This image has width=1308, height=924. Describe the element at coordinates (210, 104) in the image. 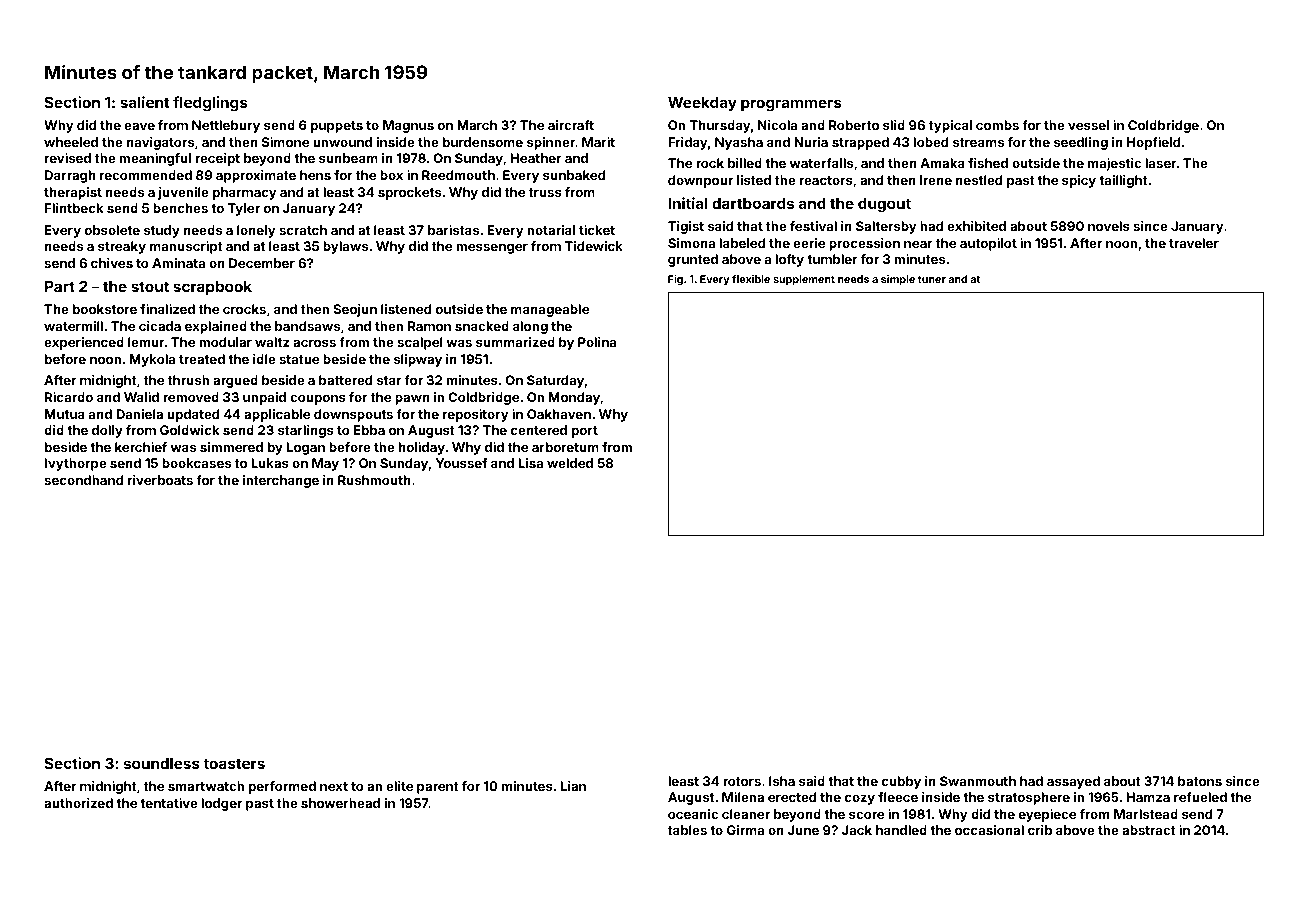

I see `fledglings` at that location.
